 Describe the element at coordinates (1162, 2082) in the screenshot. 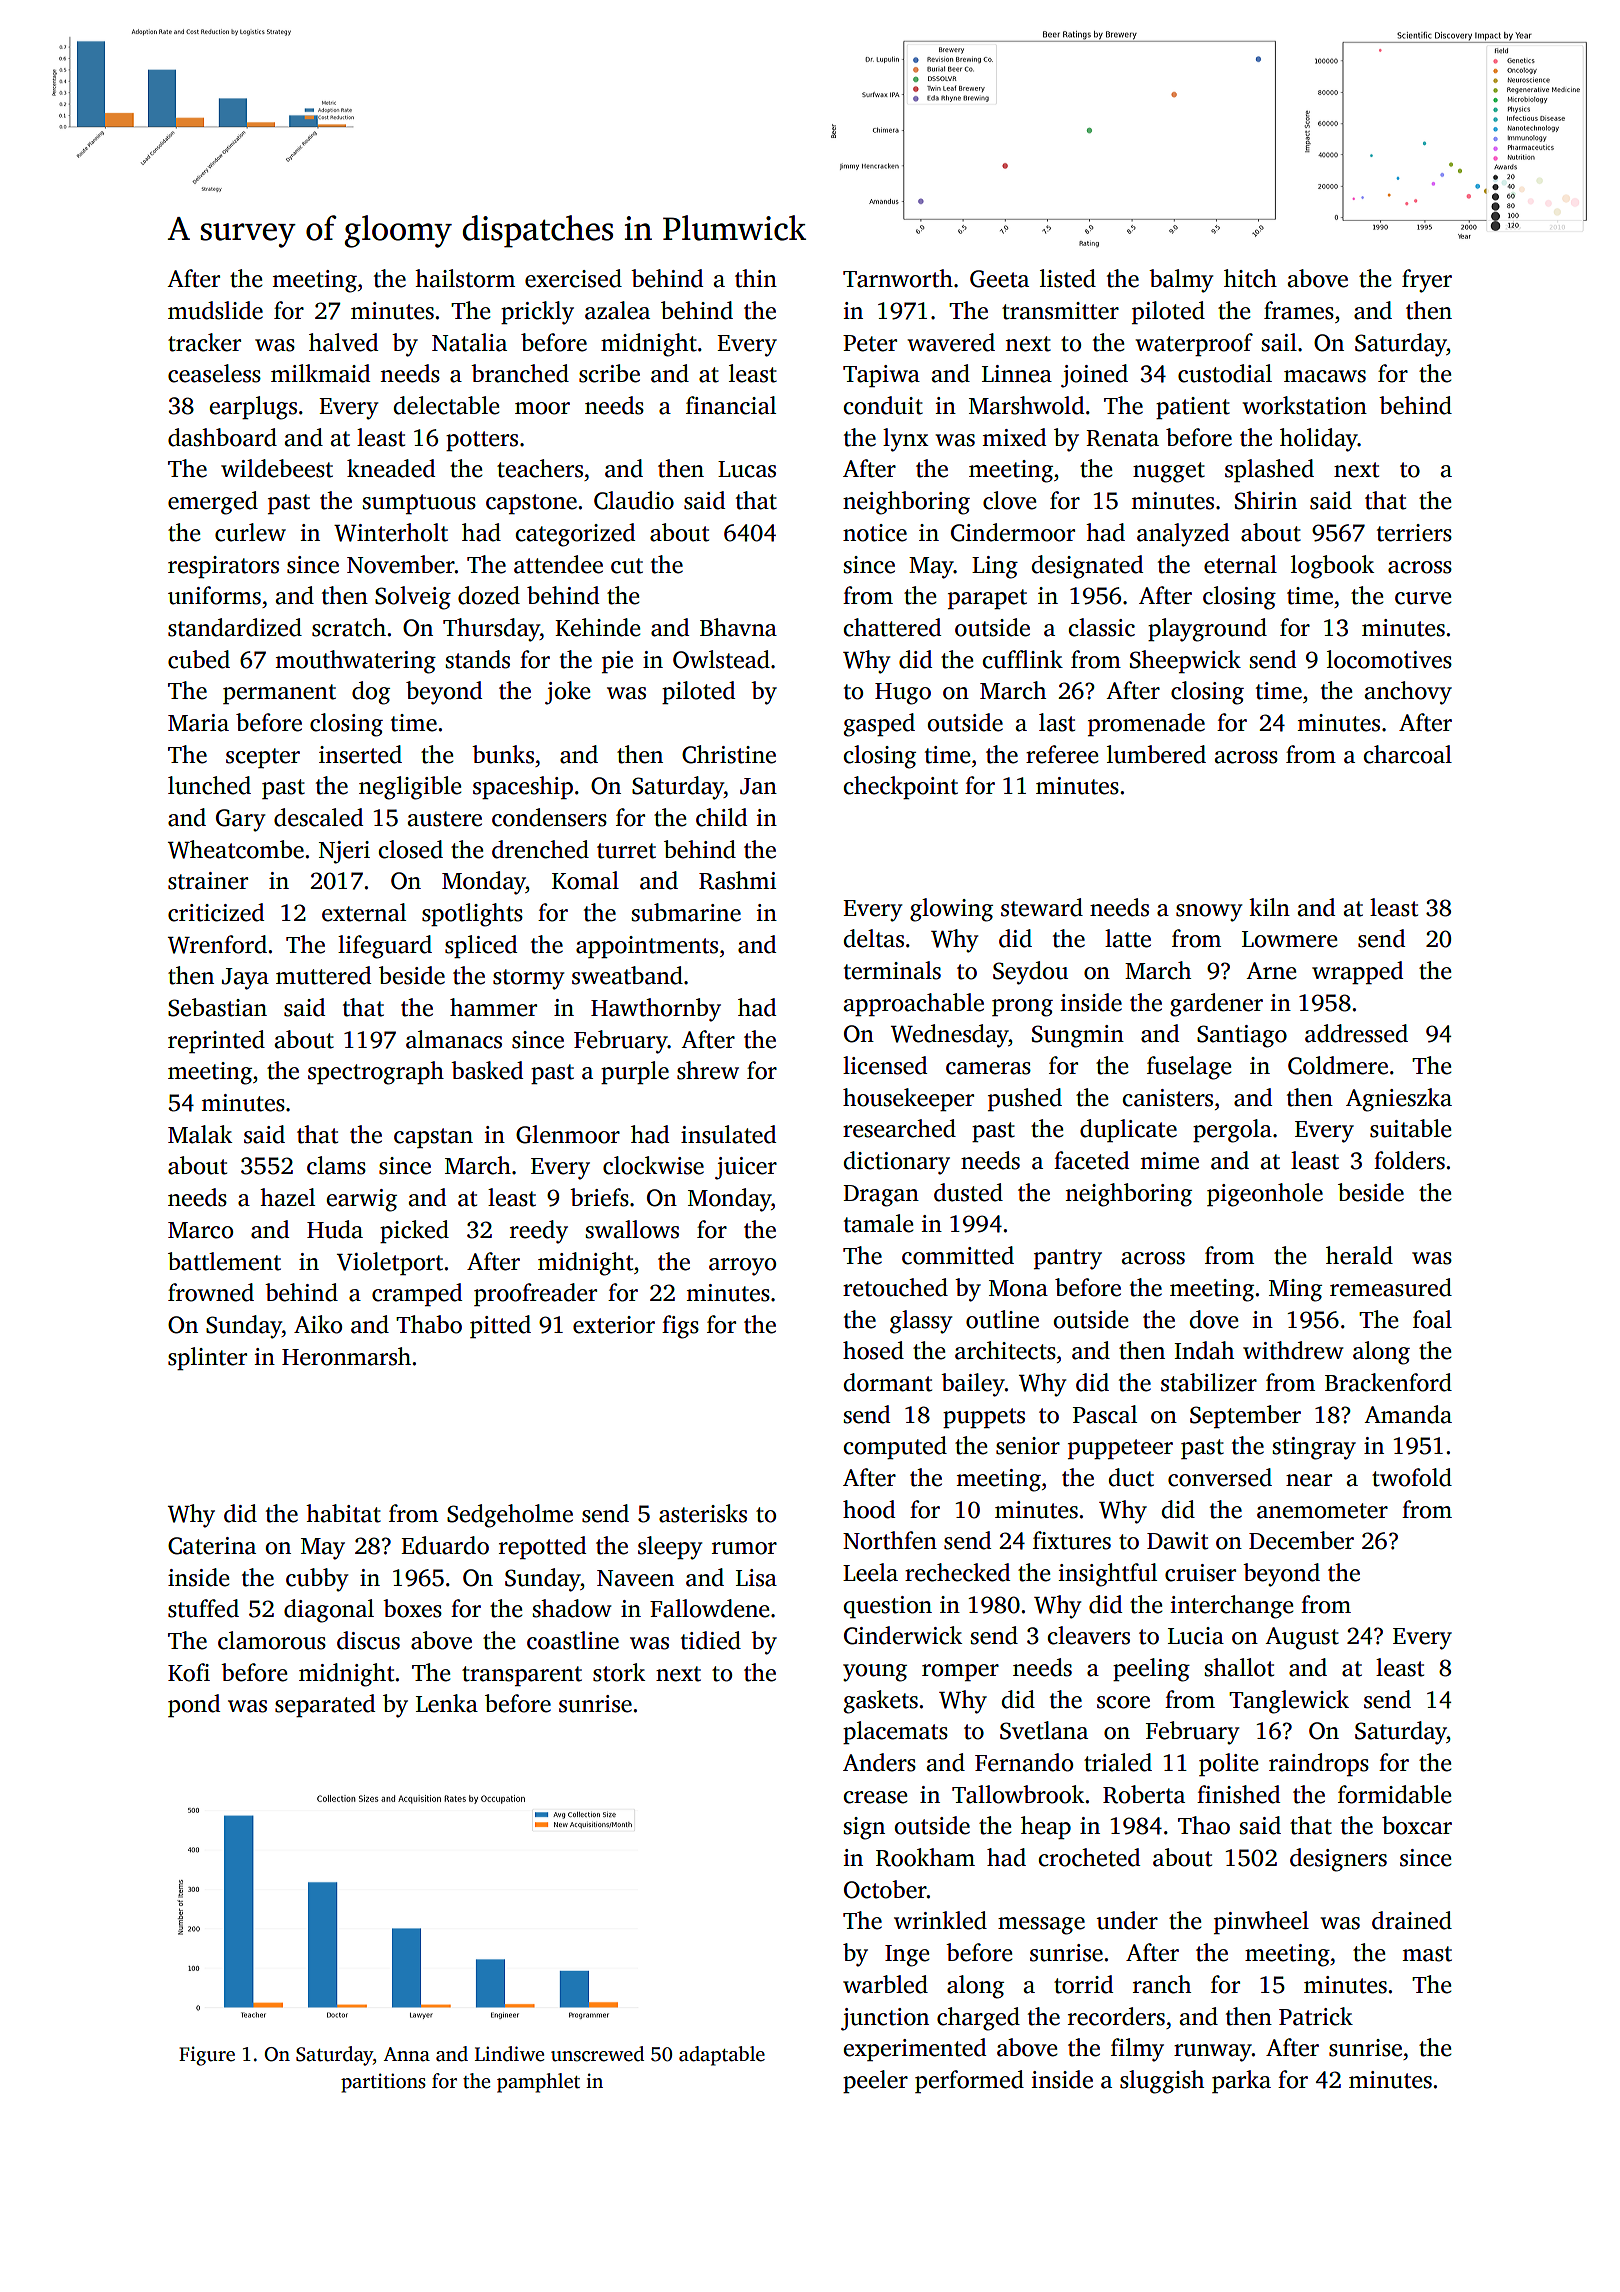

I see `sluggish` at that location.
